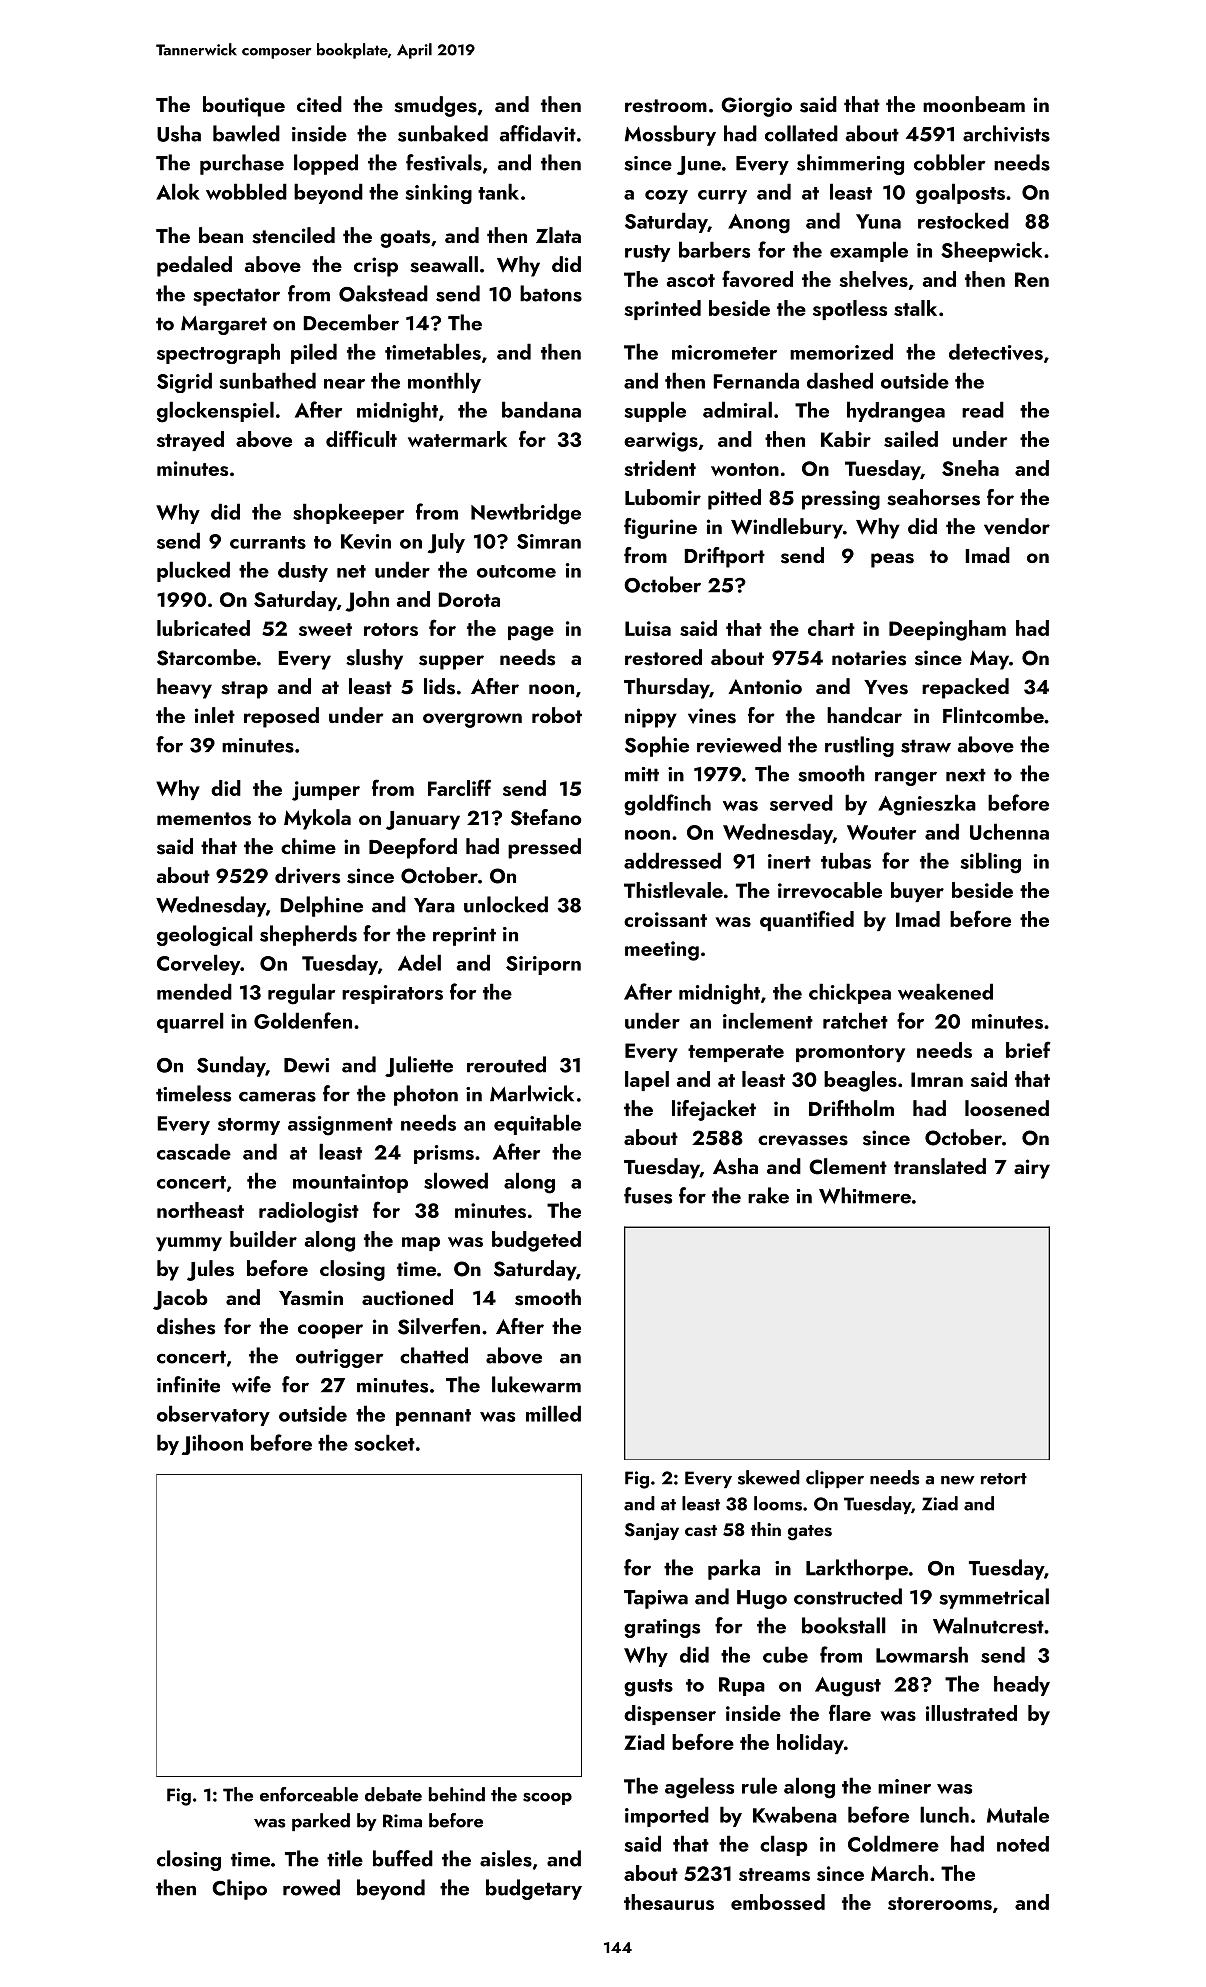 The image size is (1206, 1987). What do you see at coordinates (1032, 1169) in the screenshot?
I see `airy` at bounding box center [1032, 1169].
